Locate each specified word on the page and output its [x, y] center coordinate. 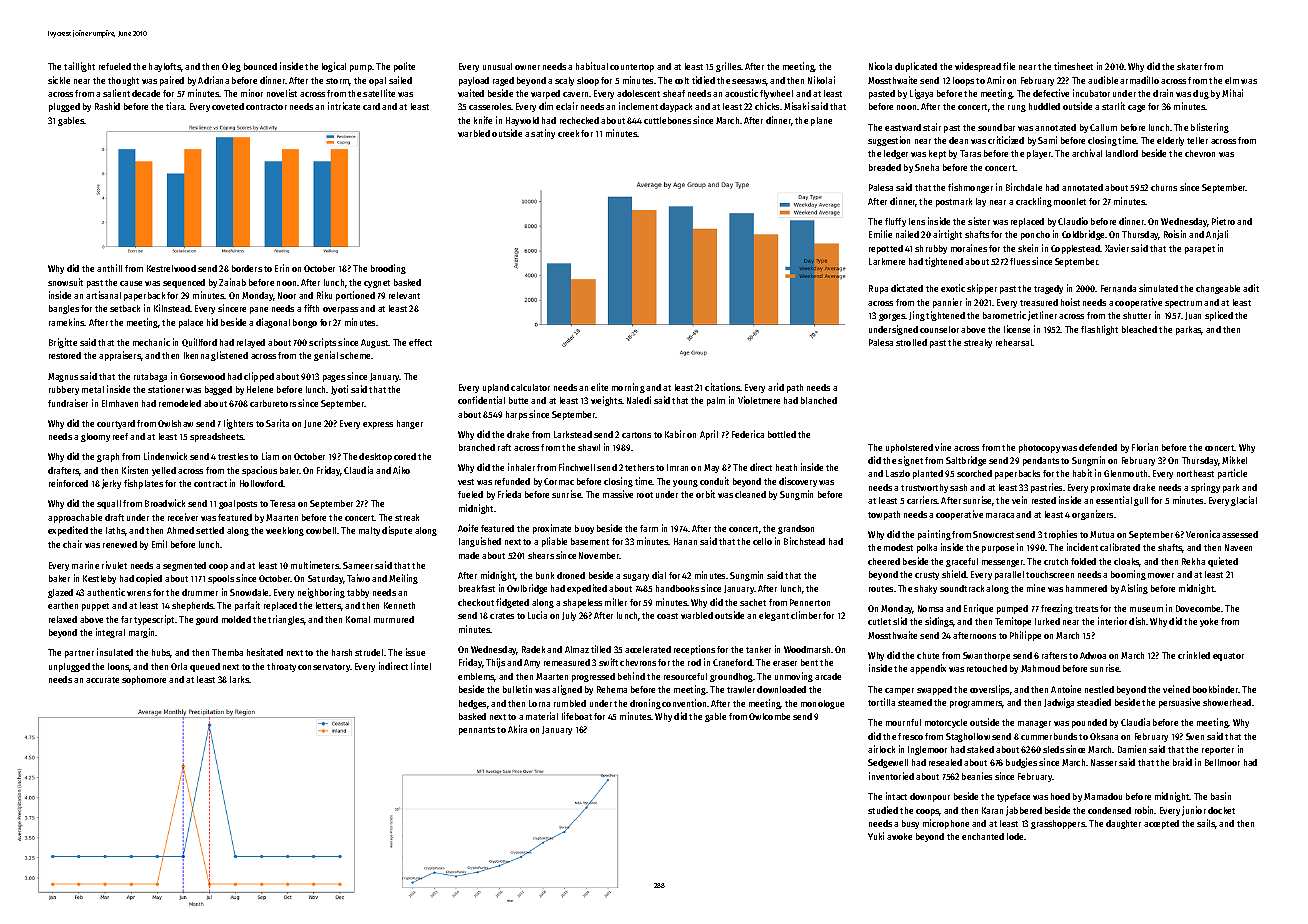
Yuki [876, 836]
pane [259, 310]
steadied [1094, 702]
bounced [260, 66]
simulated [1158, 288]
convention [684, 703]
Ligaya [921, 94]
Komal [358, 619]
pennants [477, 731]
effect [420, 342]
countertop [632, 68]
